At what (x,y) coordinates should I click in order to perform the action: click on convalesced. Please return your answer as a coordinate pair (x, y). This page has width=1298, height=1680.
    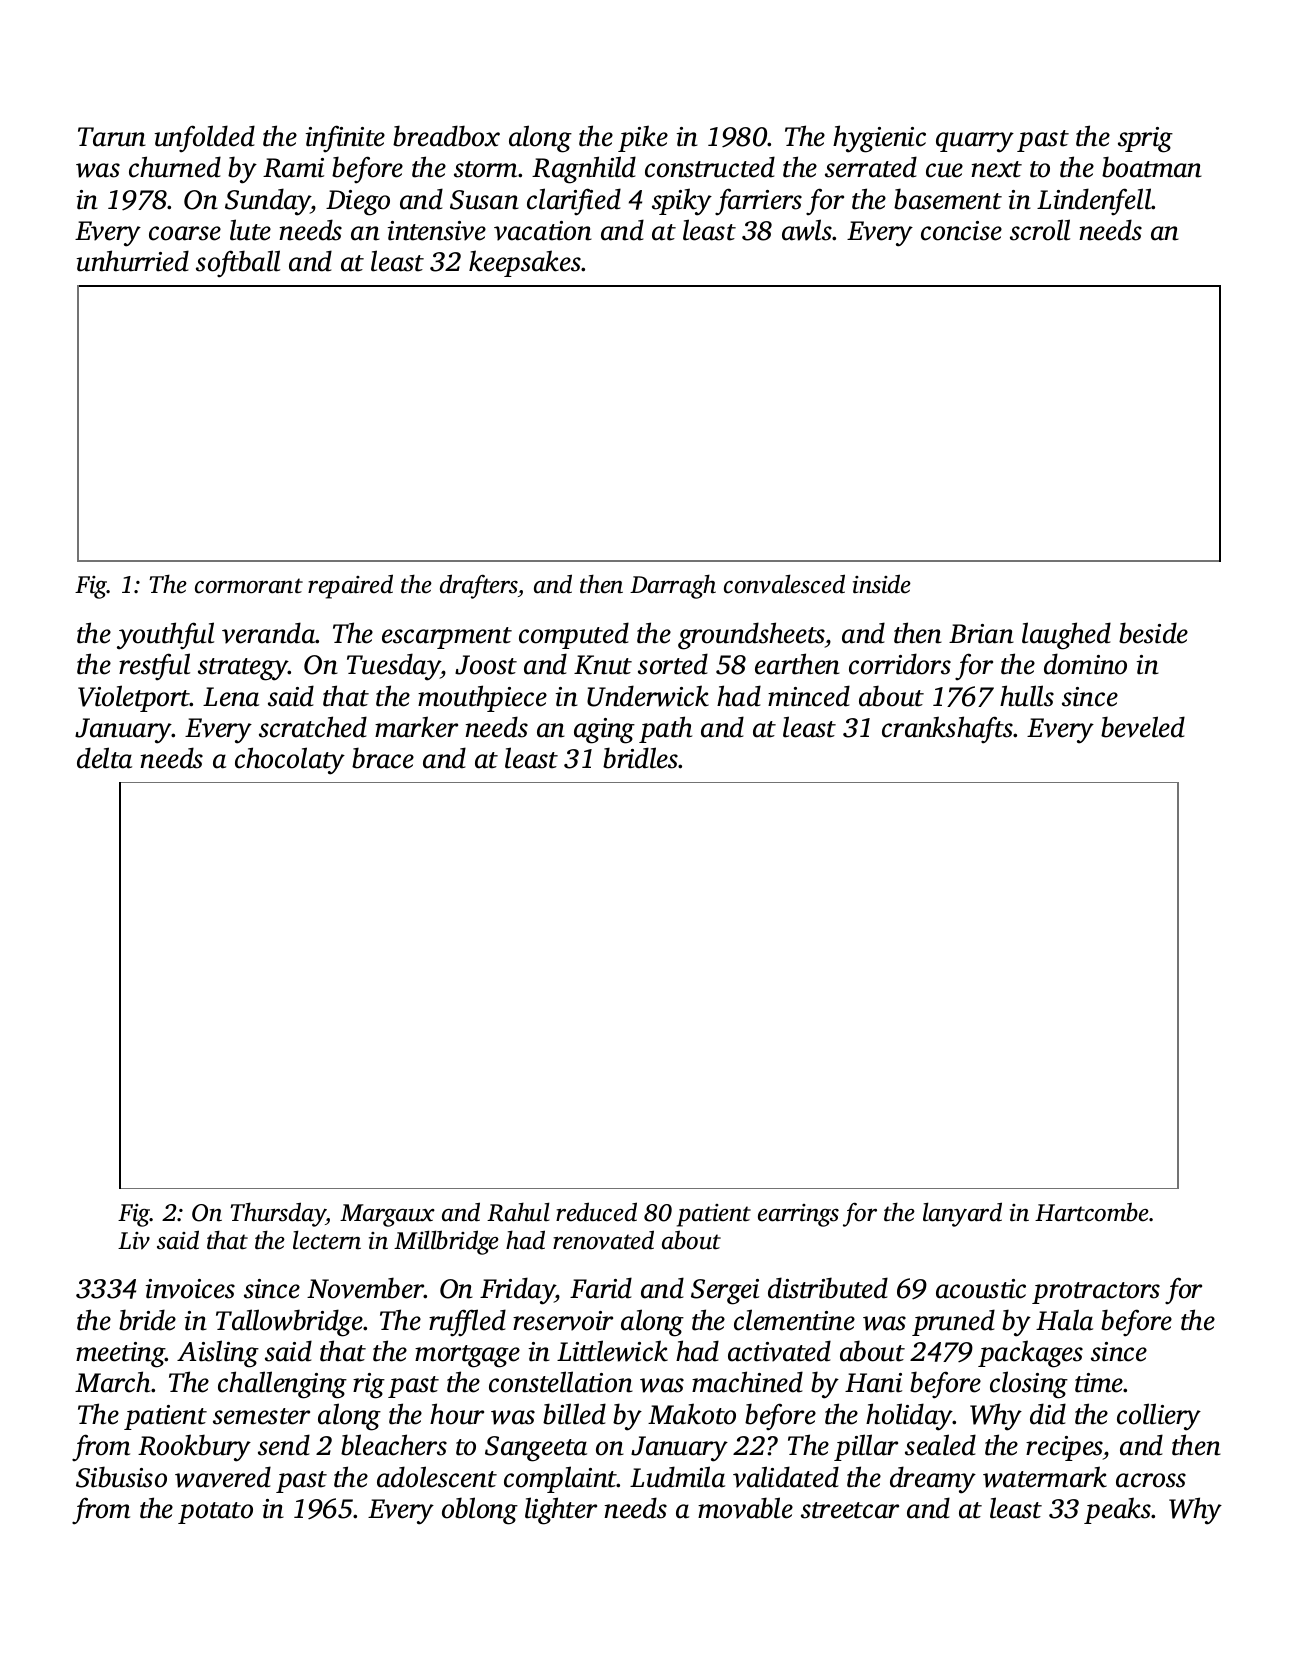
    Looking at the image, I should click on (784, 584).
